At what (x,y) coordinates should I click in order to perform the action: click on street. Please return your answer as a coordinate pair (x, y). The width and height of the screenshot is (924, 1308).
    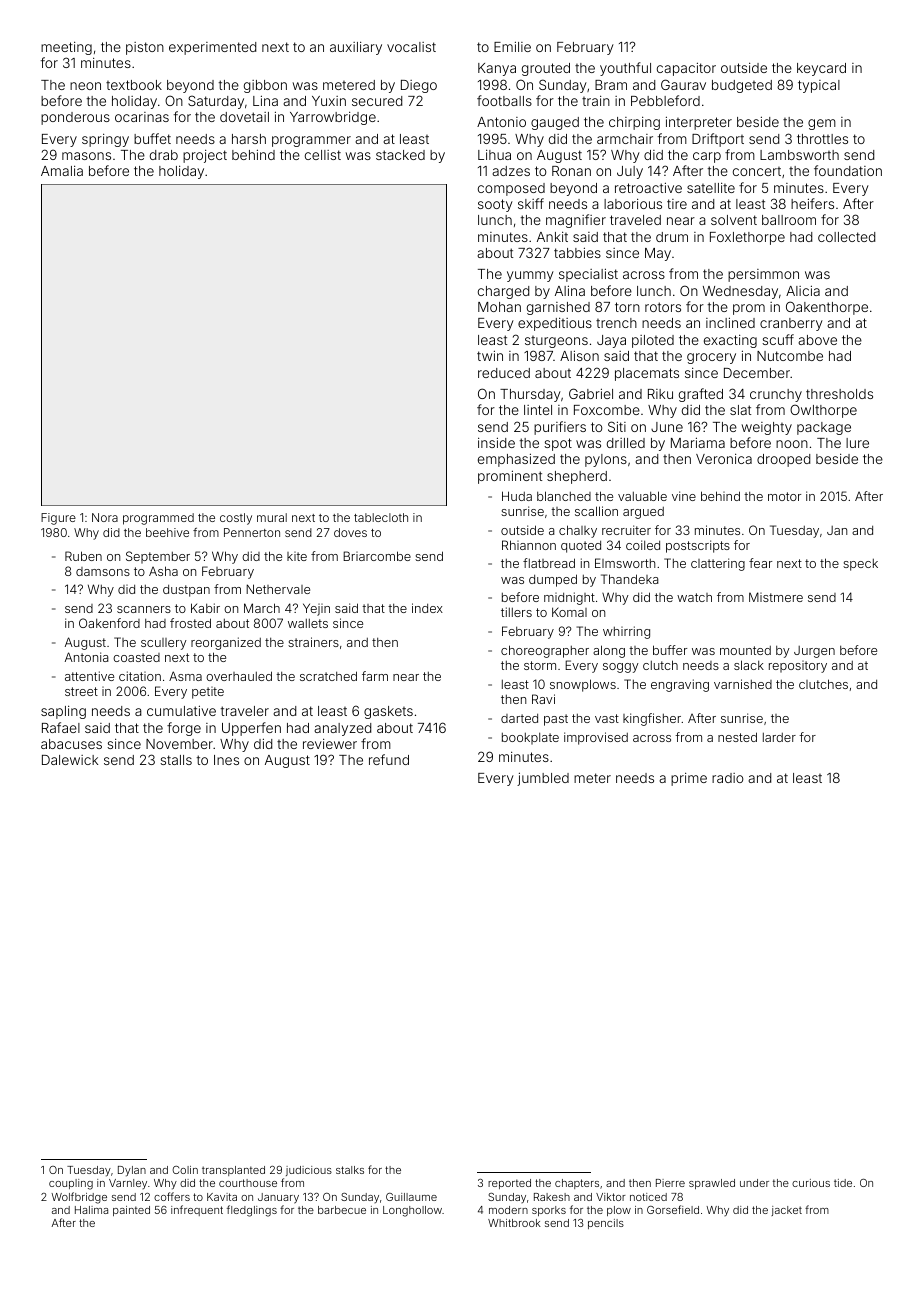
    Looking at the image, I should click on (81, 691).
